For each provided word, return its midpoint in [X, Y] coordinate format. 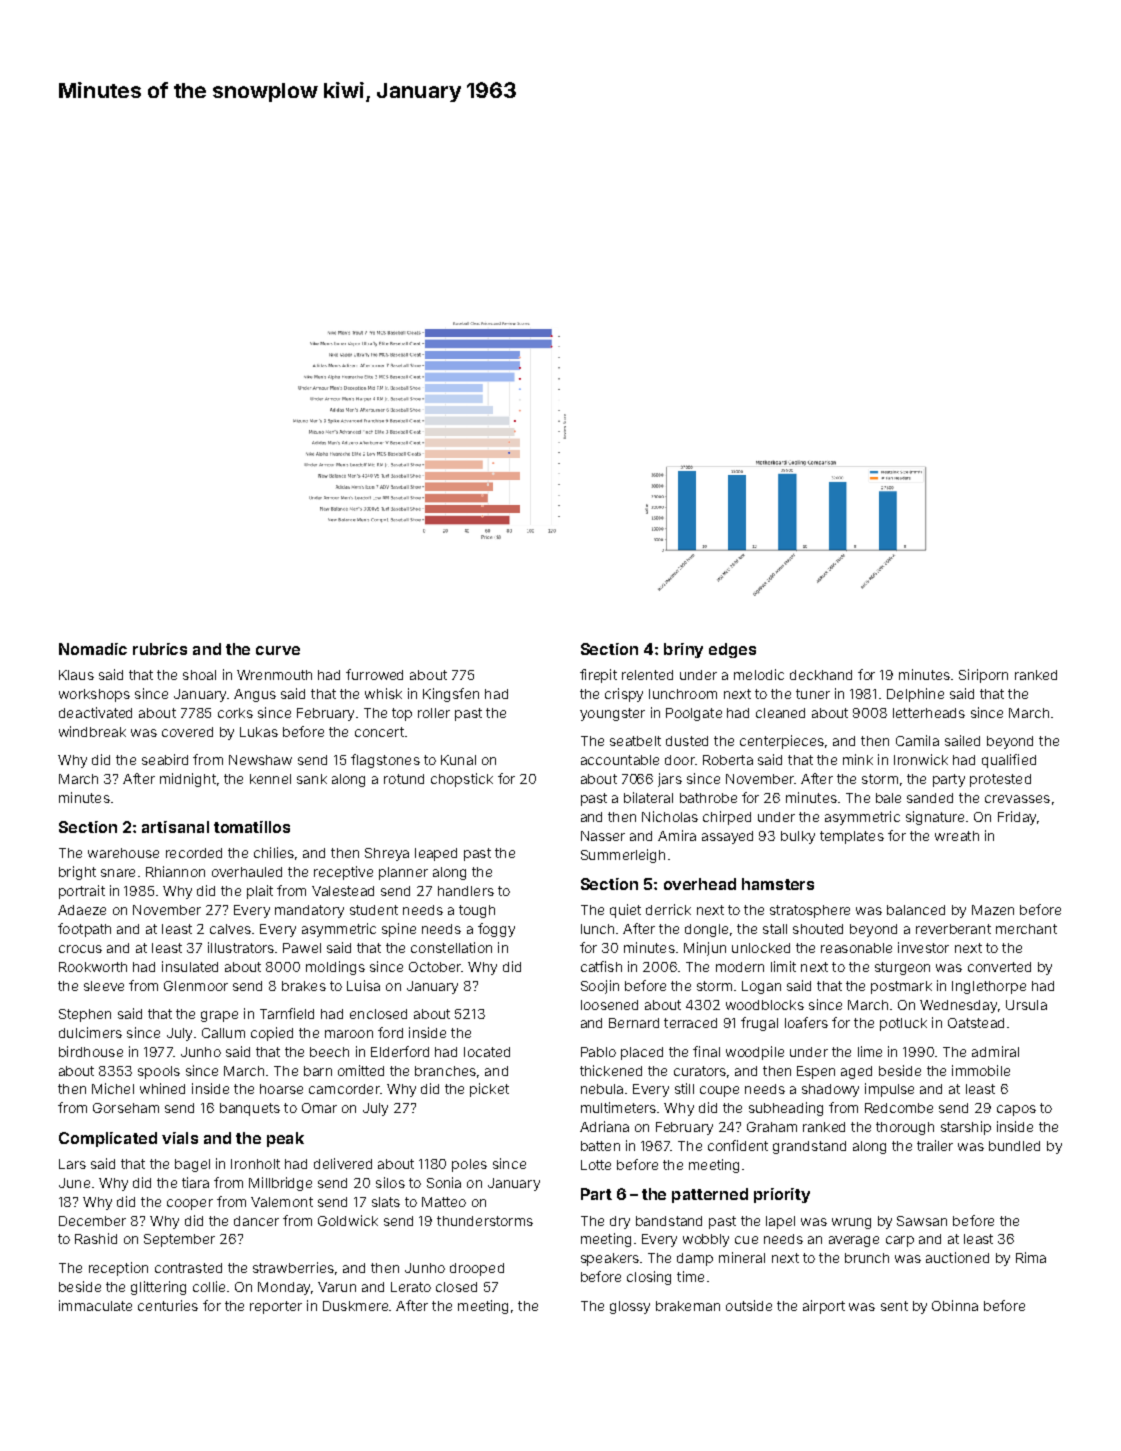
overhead [700, 884]
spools [159, 1072]
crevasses [1017, 799]
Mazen [993, 910]
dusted [687, 741]
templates [852, 837]
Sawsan [922, 1221]
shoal [199, 675]
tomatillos [252, 827]
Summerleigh [623, 856]
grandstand [809, 1147]
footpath [84, 930]
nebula [602, 1089]
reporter [276, 1307]
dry [620, 1222]
